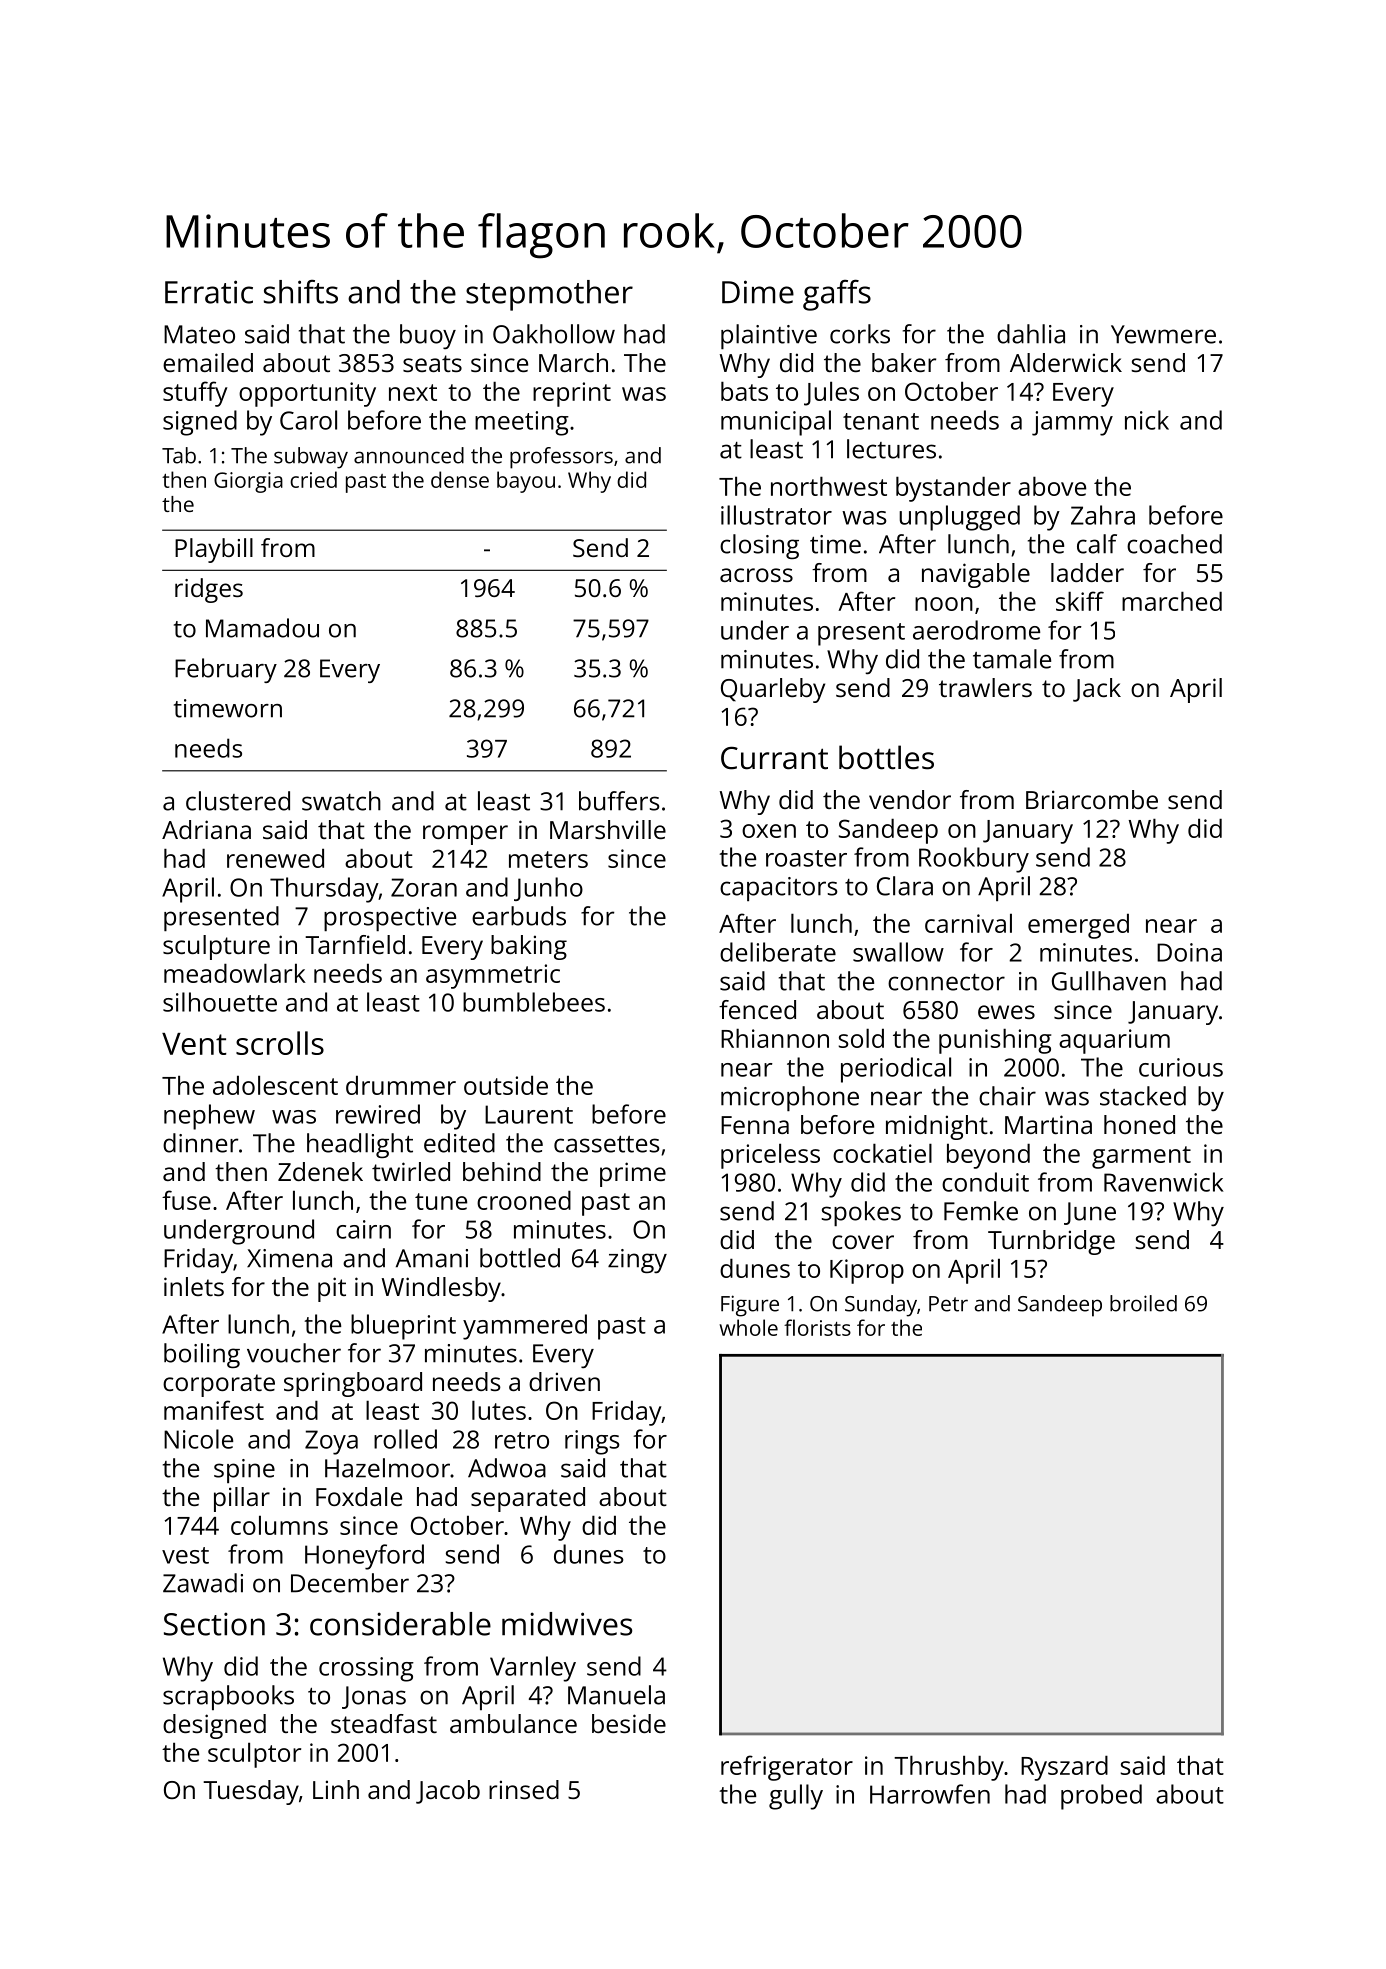 Image resolution: width=1386 pixels, height=1969 pixels. I want to click on deliberate, so click(778, 952).
